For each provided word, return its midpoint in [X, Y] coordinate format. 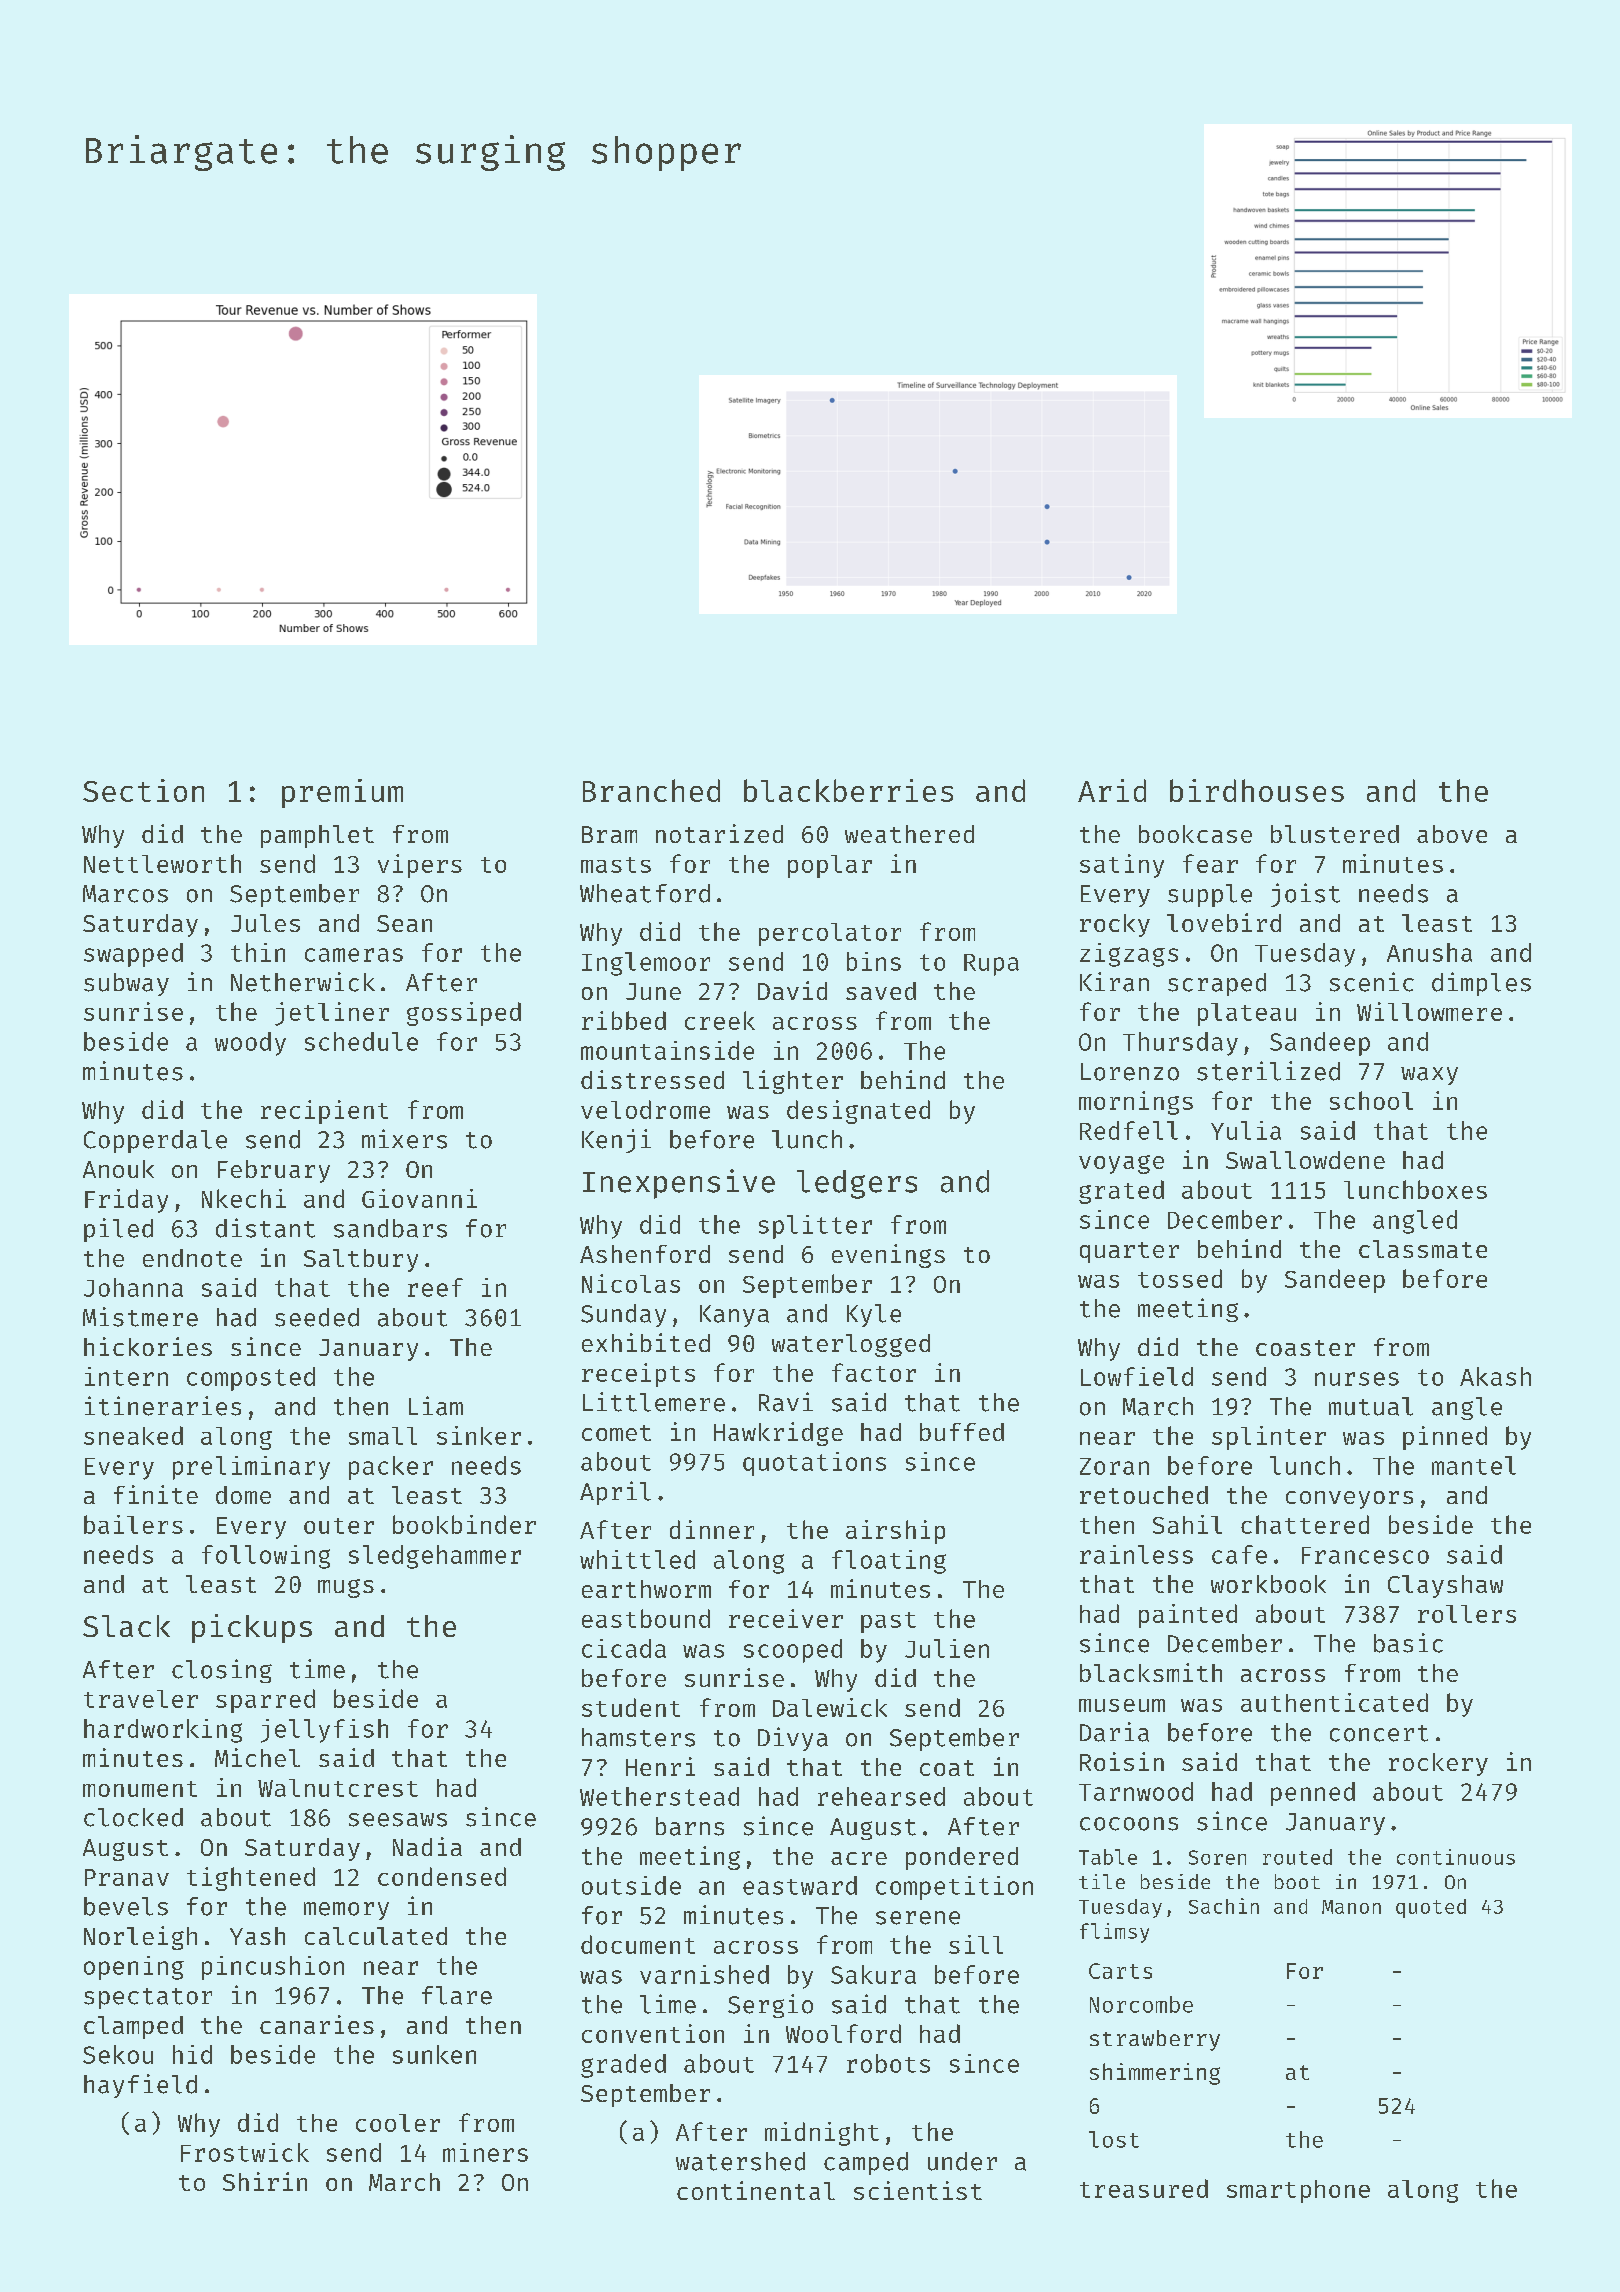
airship [895, 1532]
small [383, 1436]
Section [143, 790]
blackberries [848, 790]
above [1452, 834]
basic [1408, 1643]
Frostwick [245, 2152]
